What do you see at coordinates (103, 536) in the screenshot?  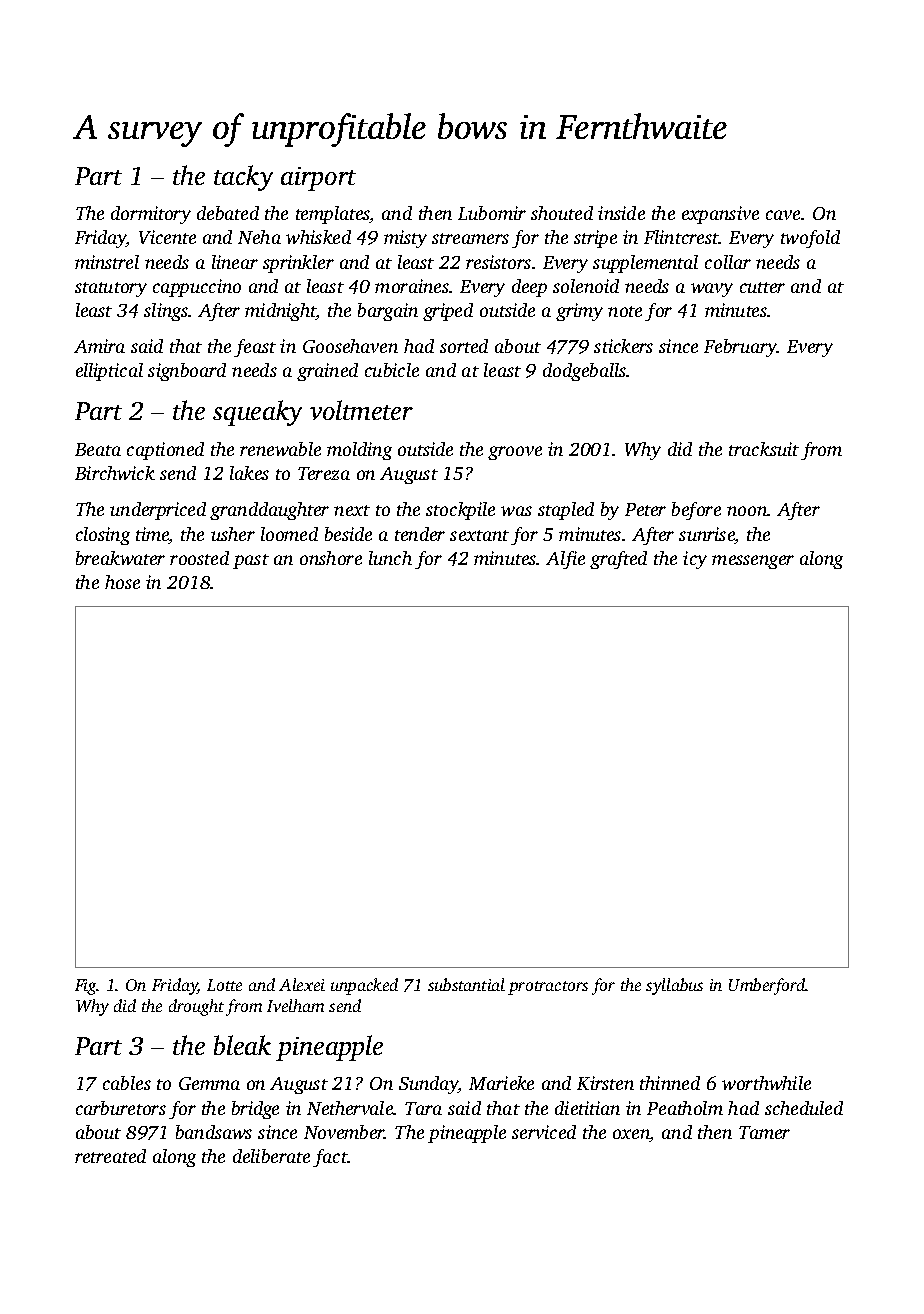 I see `closing` at bounding box center [103, 536].
